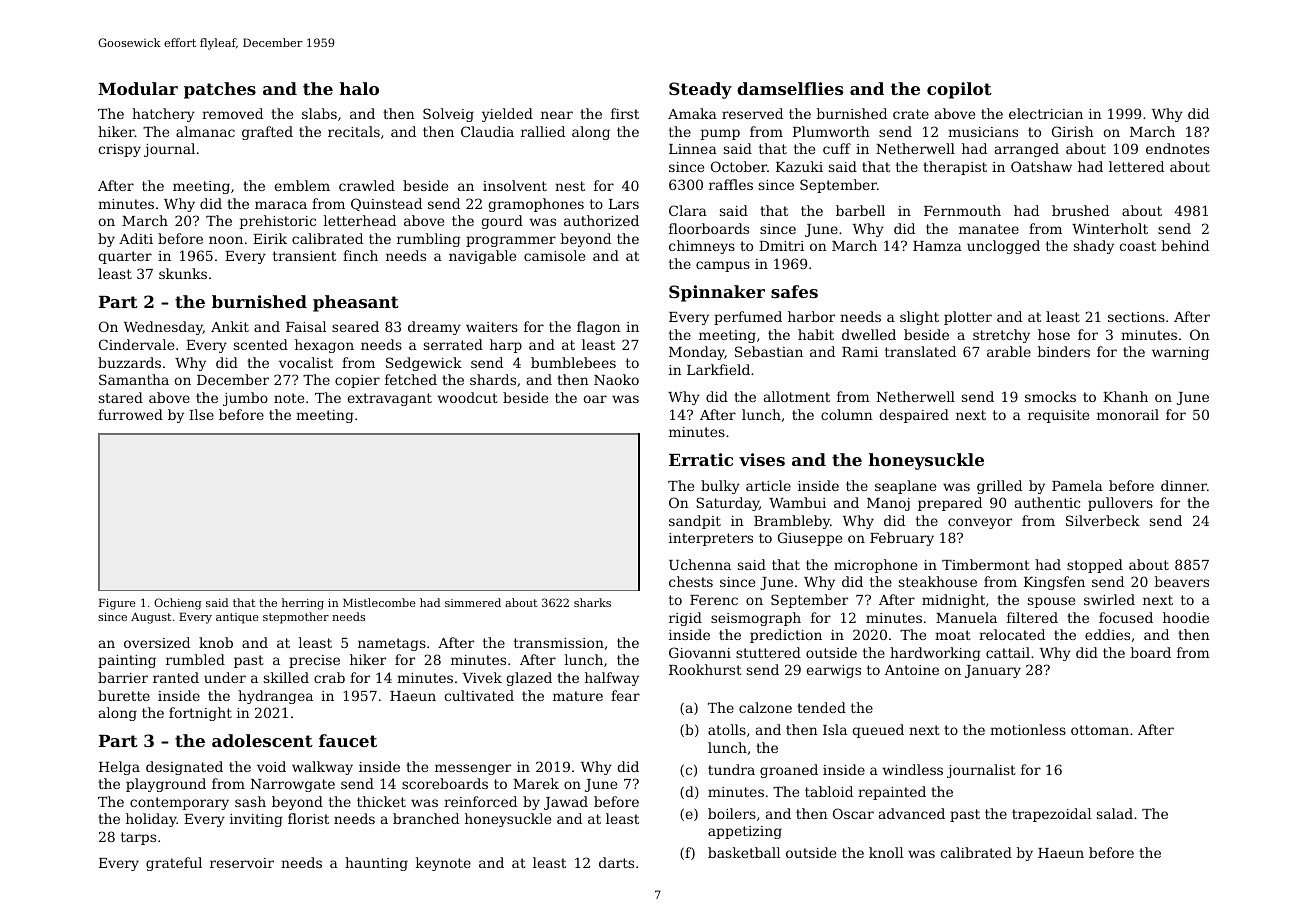  Describe the element at coordinates (559, 643) in the document. I see `transmission` at that location.
